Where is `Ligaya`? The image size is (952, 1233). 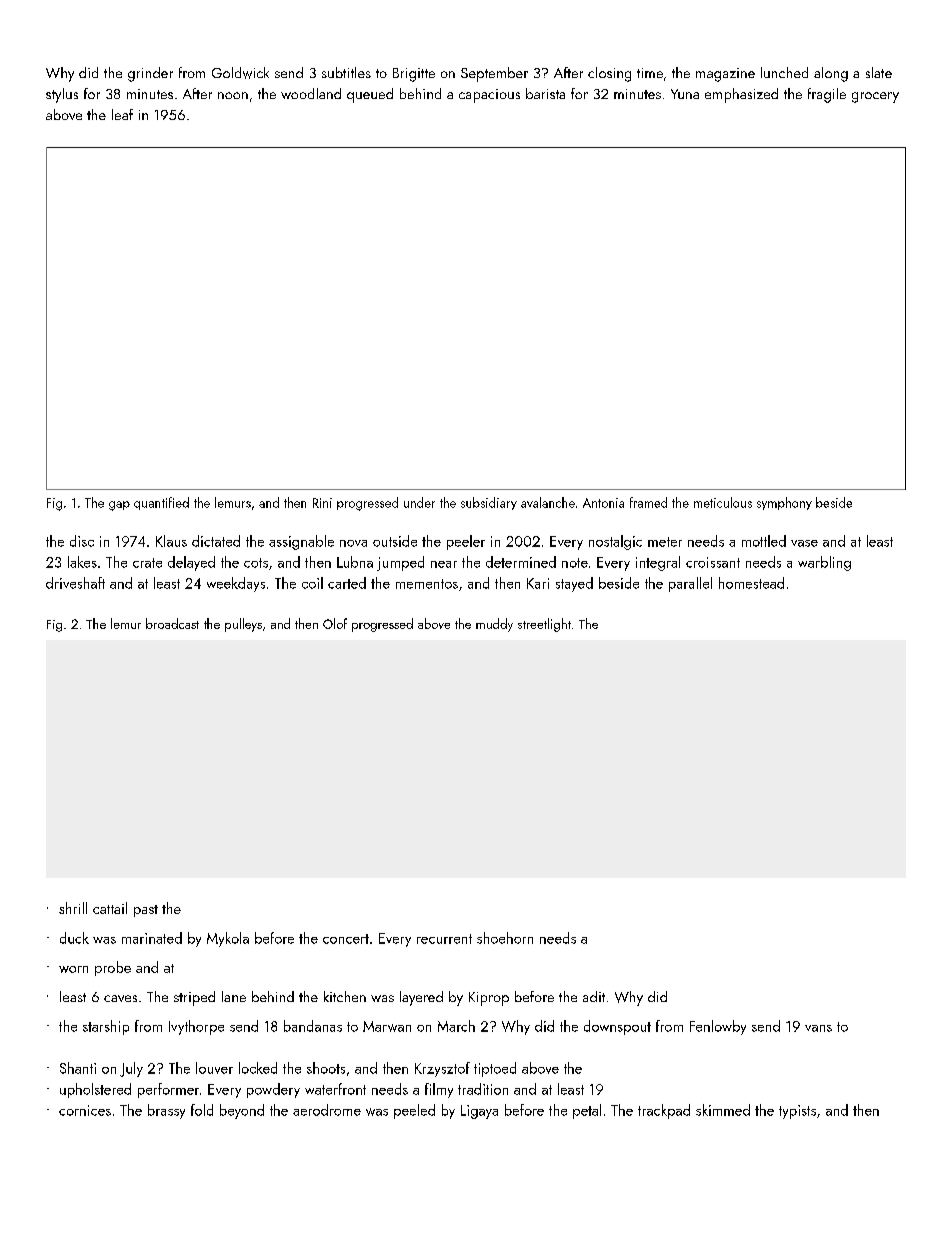 Ligaya is located at coordinates (479, 1112).
